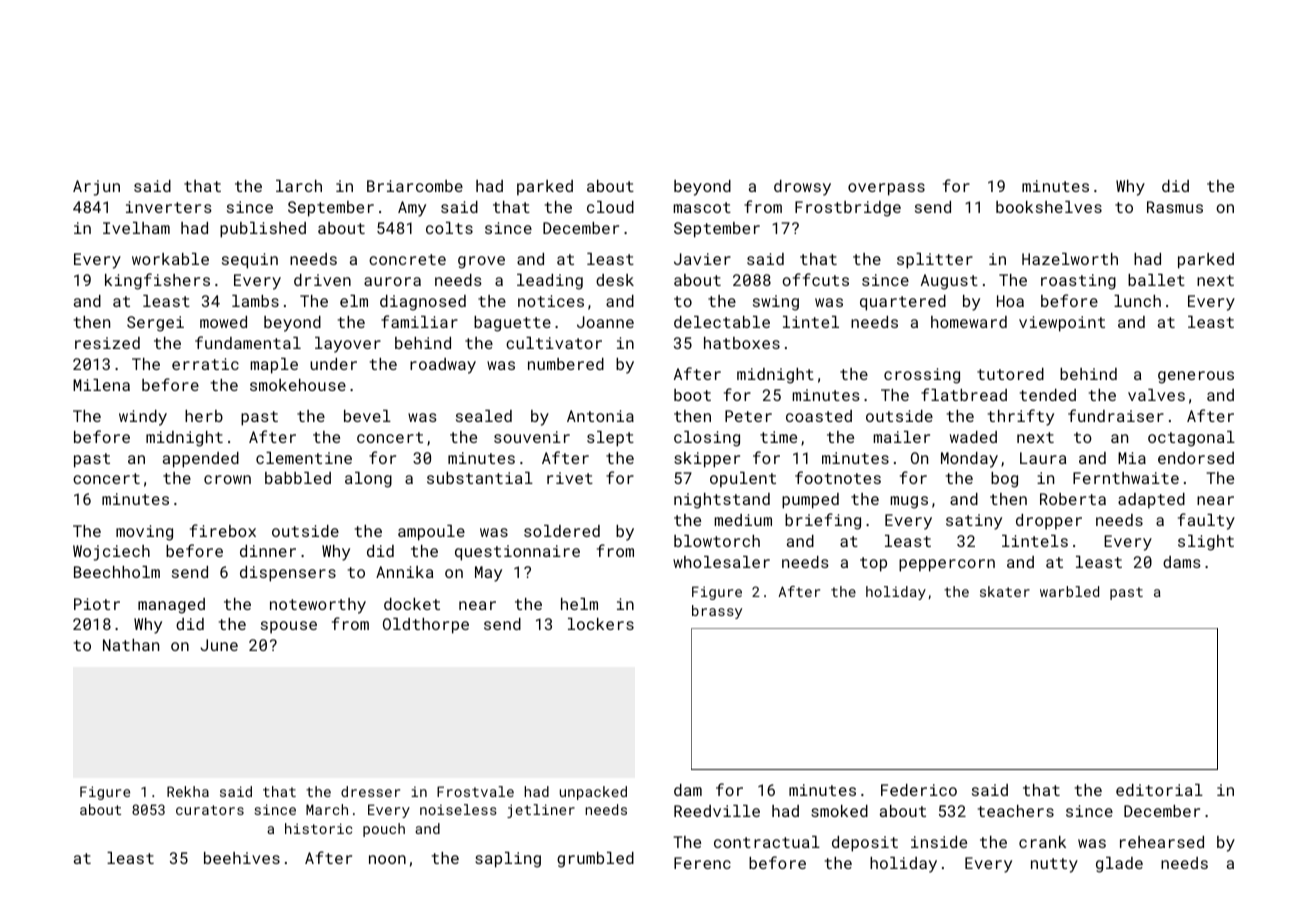 The image size is (1308, 924). I want to click on May, so click(488, 574).
